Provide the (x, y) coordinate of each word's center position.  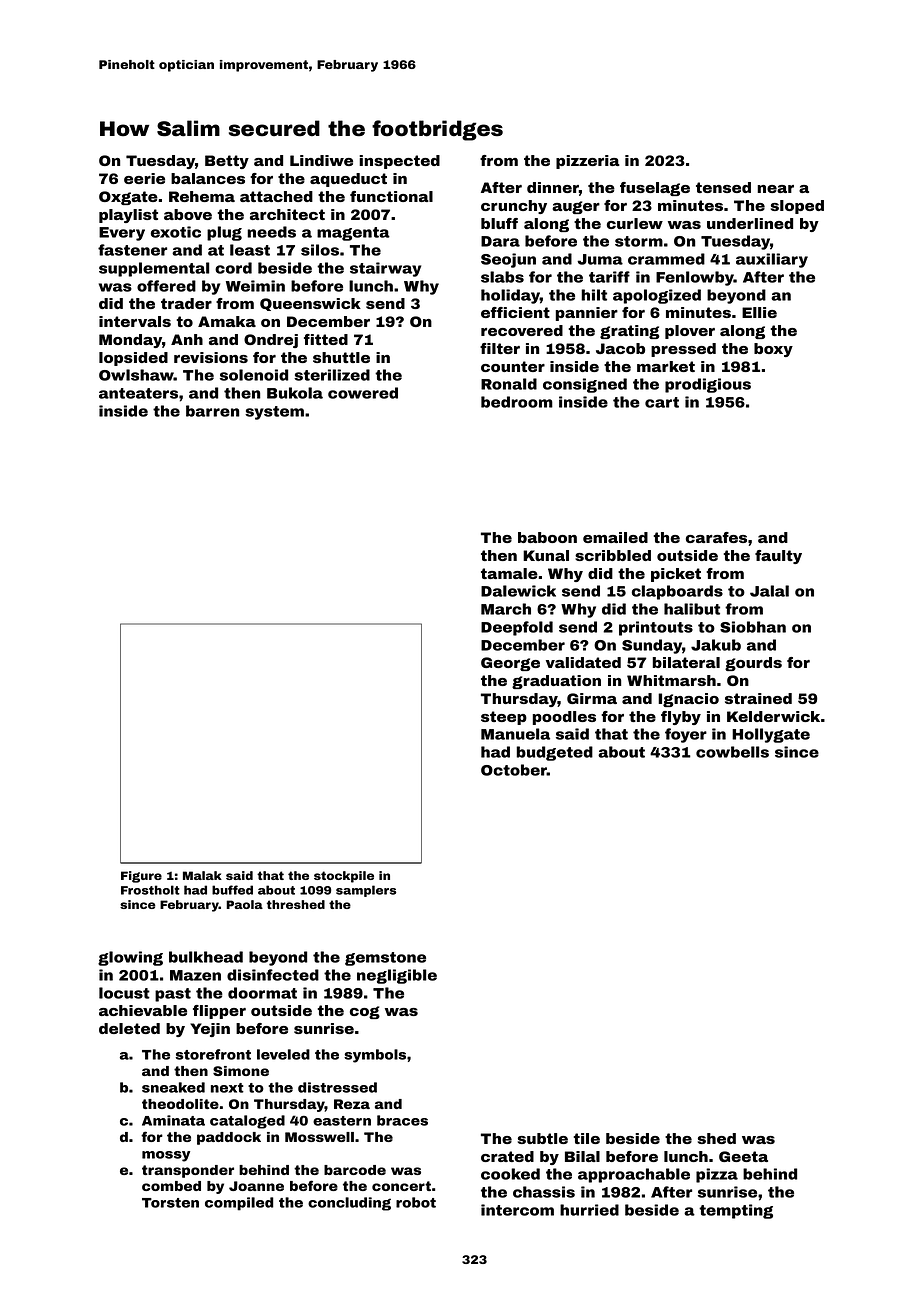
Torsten (170, 1203)
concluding (349, 1204)
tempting (736, 1211)
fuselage (655, 189)
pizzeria (588, 162)
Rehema (202, 196)
